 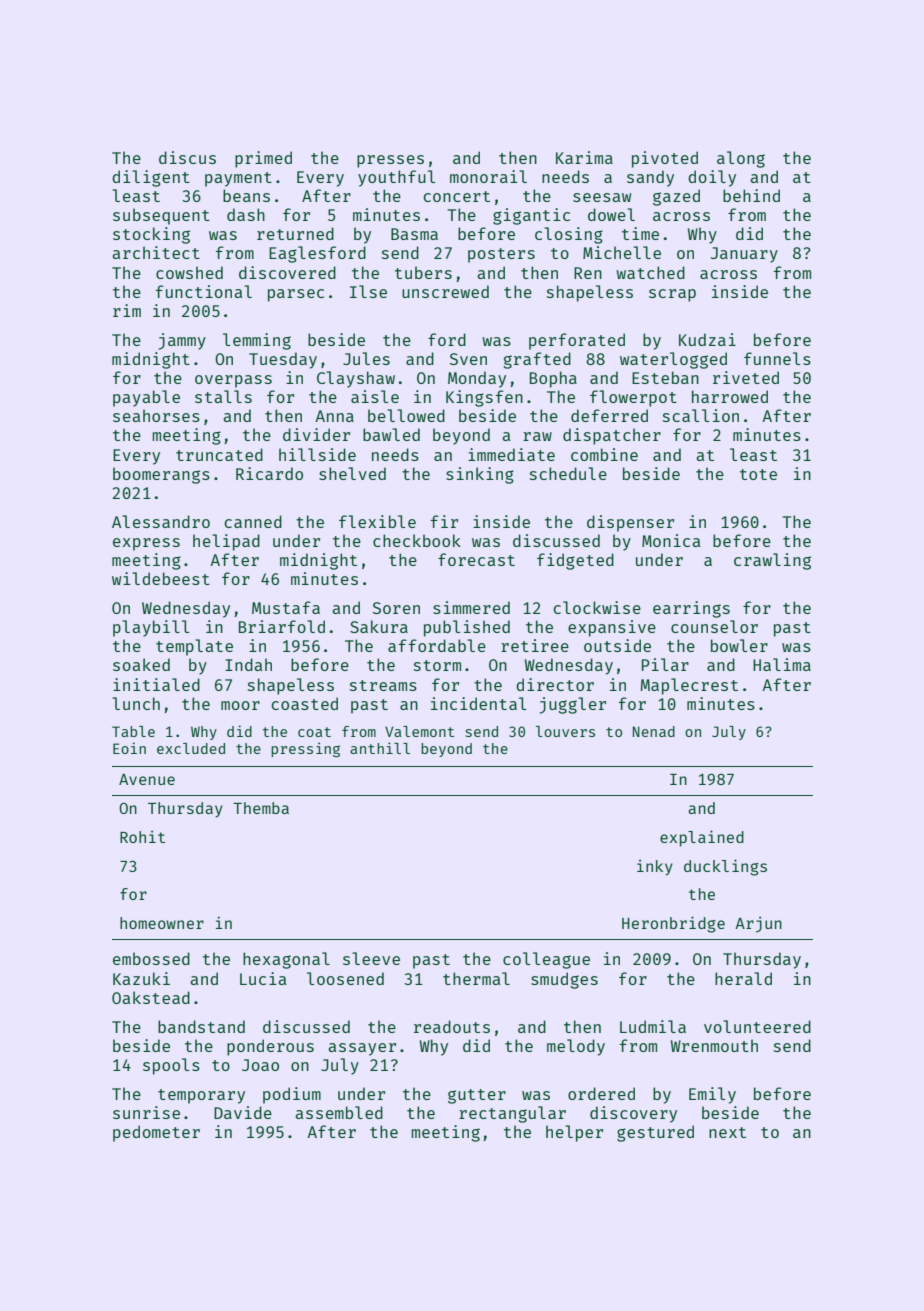 I want to click on dispatcher, so click(x=612, y=436).
